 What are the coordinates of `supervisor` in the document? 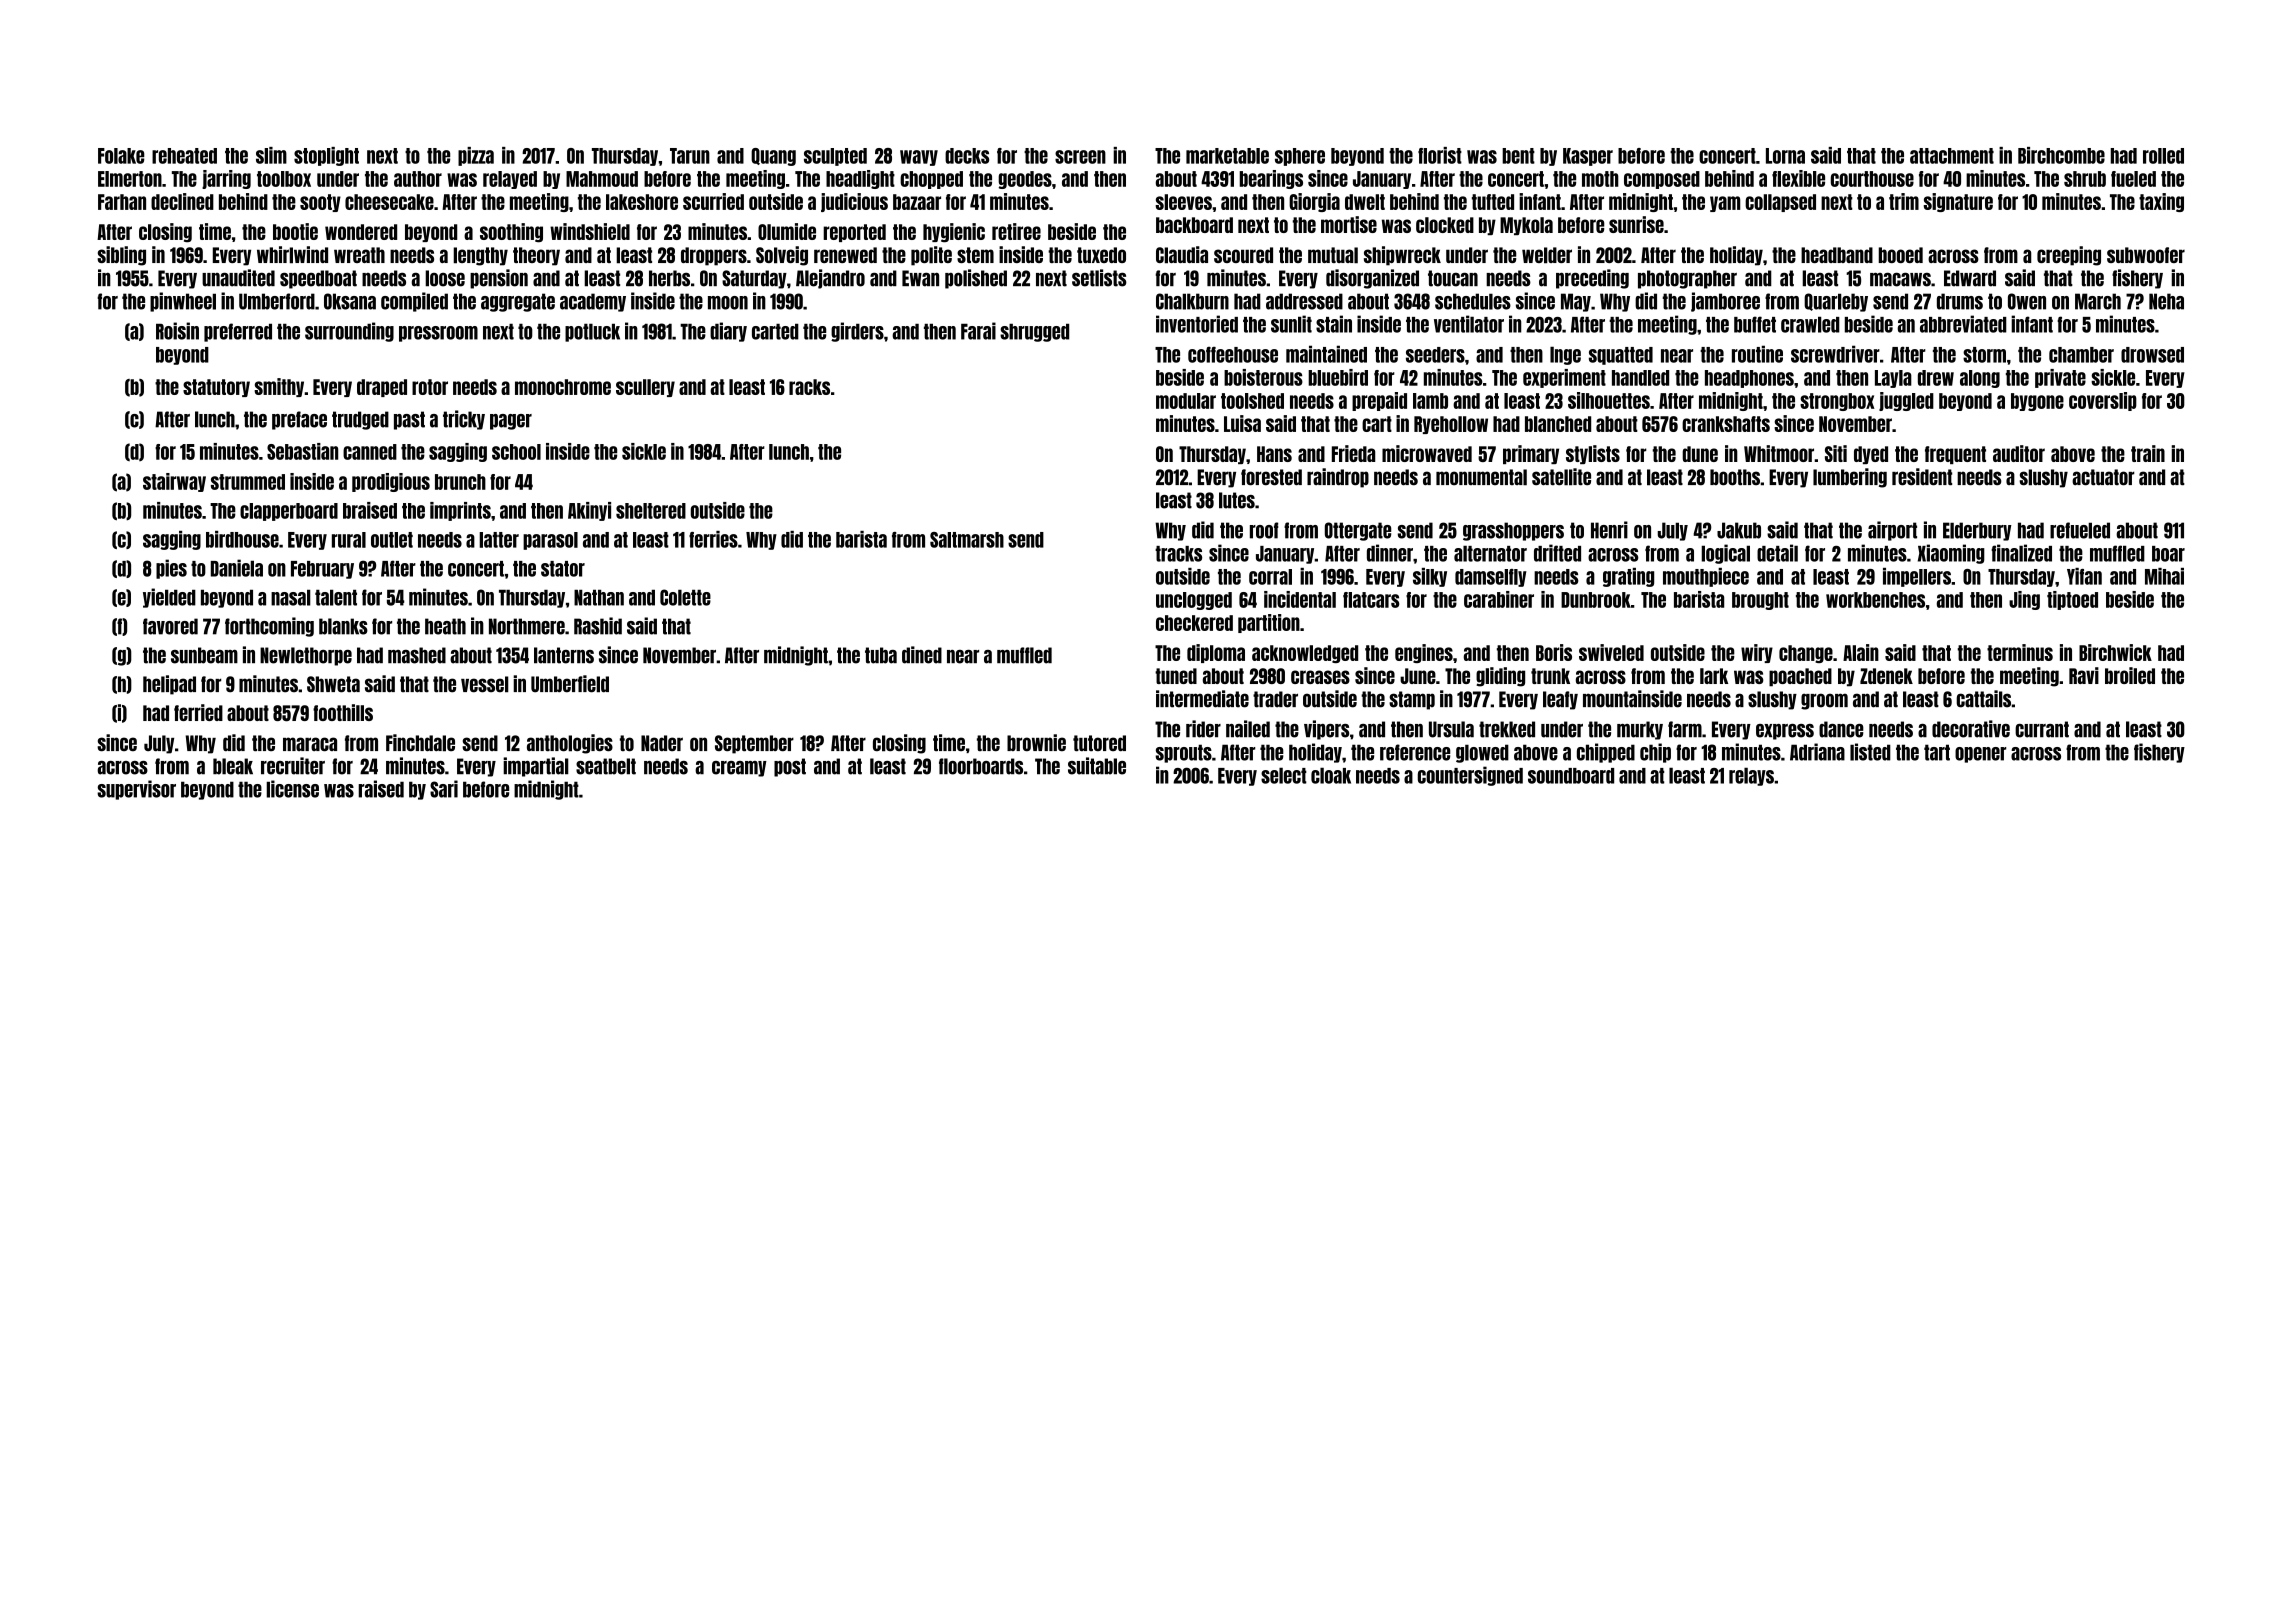 It's located at (136, 790).
